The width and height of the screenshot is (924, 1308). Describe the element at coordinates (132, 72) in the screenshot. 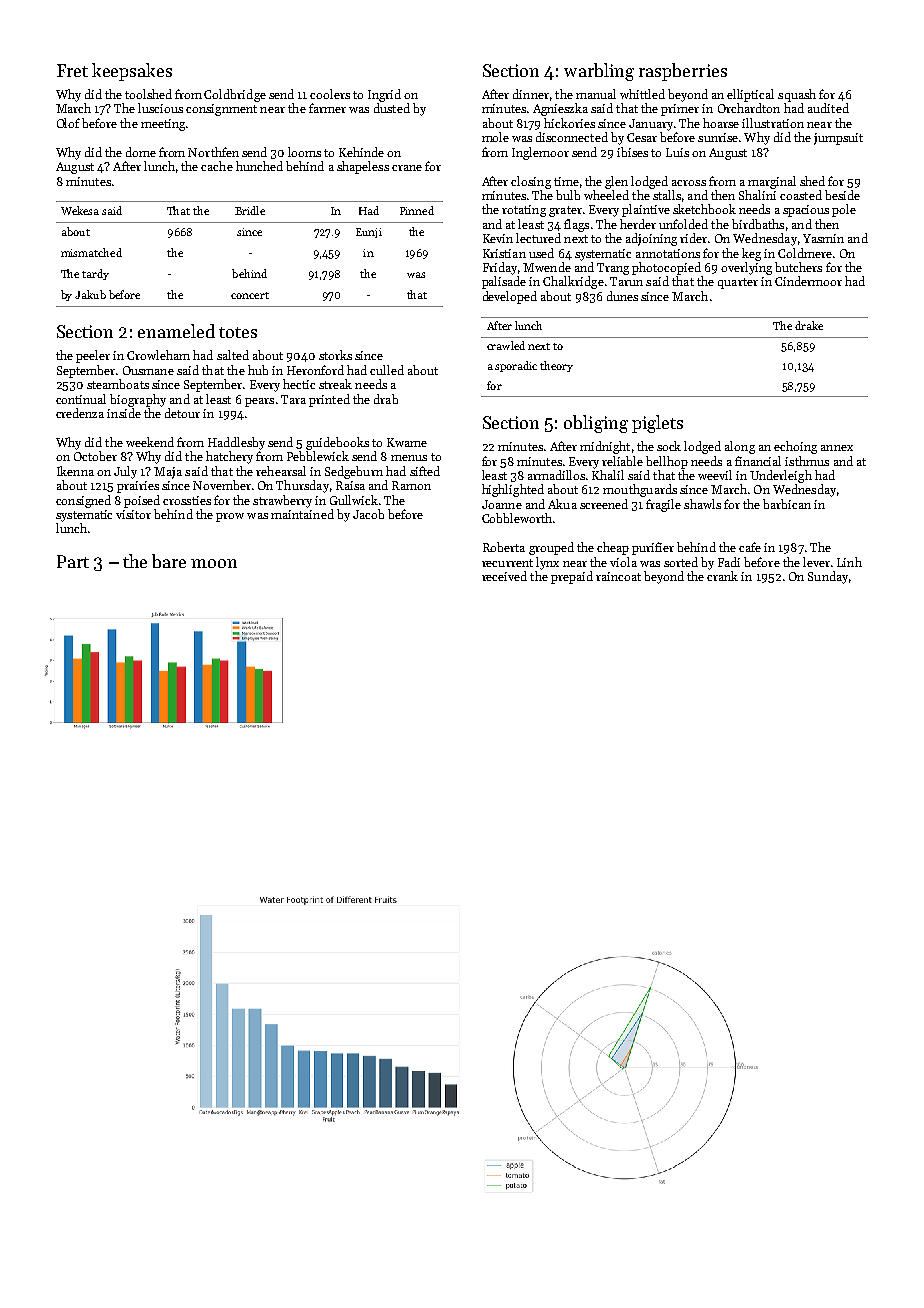

I see `keepsakes` at that location.
